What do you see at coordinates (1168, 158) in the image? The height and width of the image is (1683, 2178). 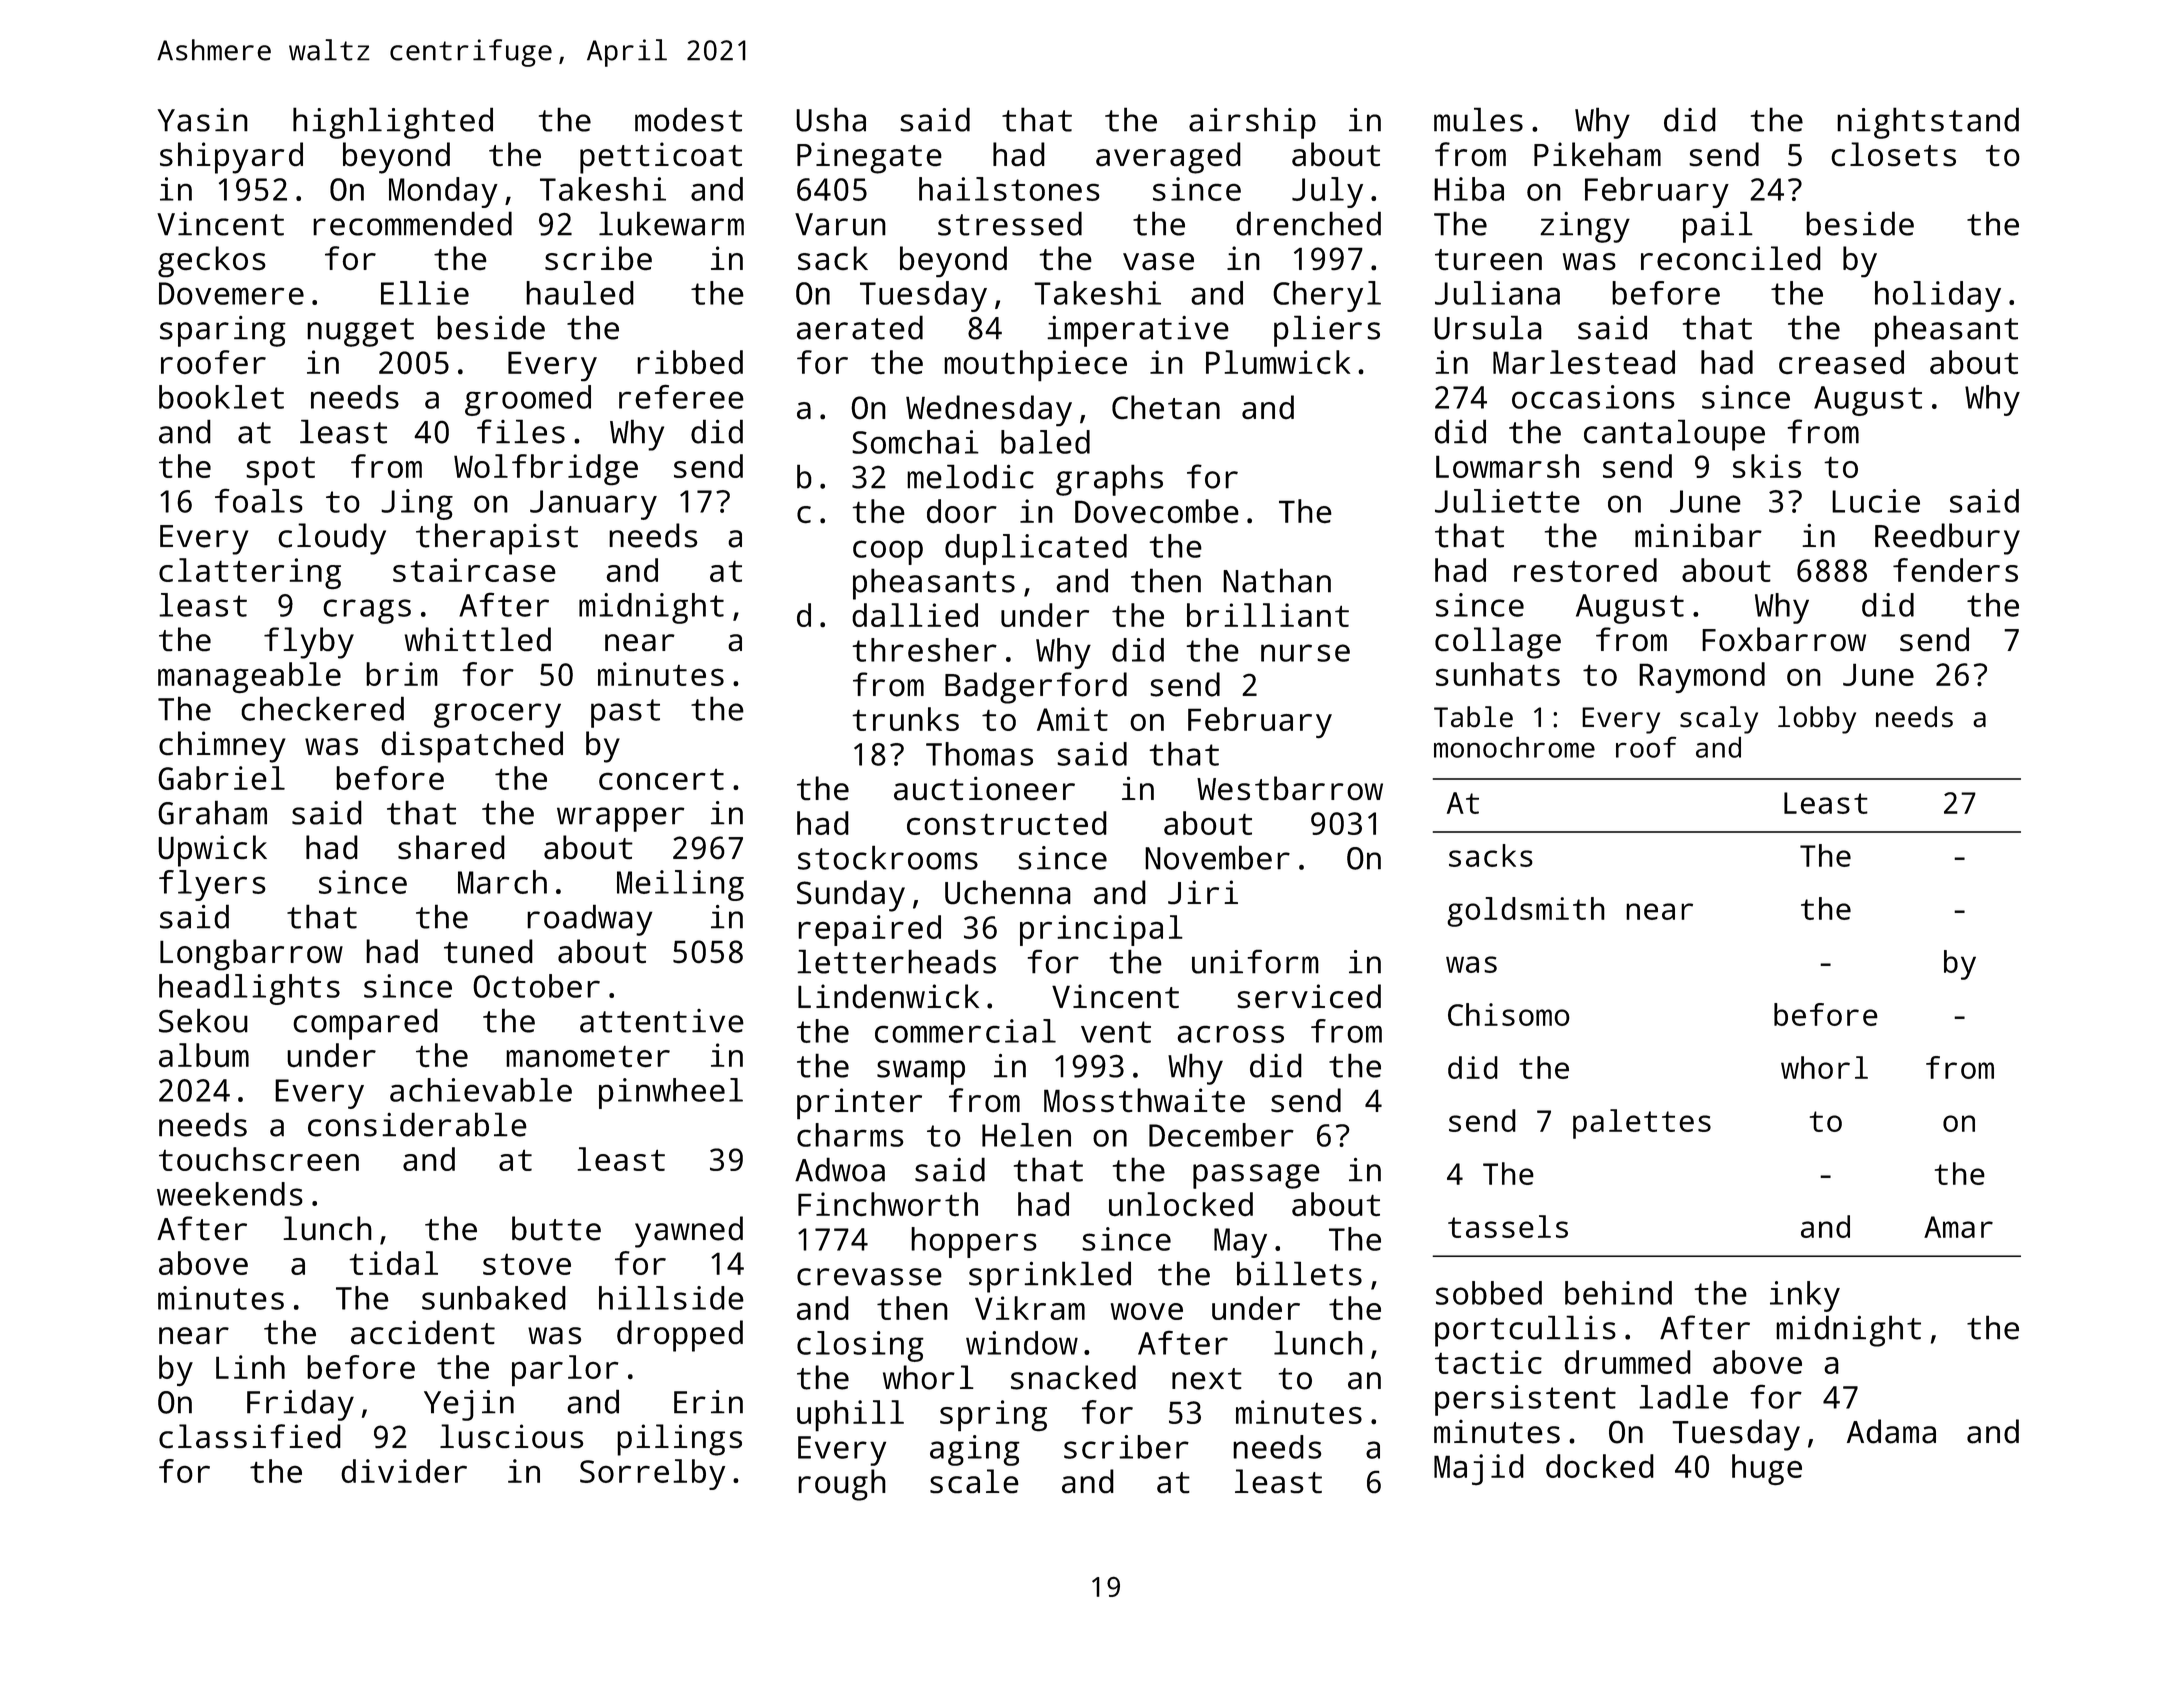 I see `averaged` at bounding box center [1168, 158].
